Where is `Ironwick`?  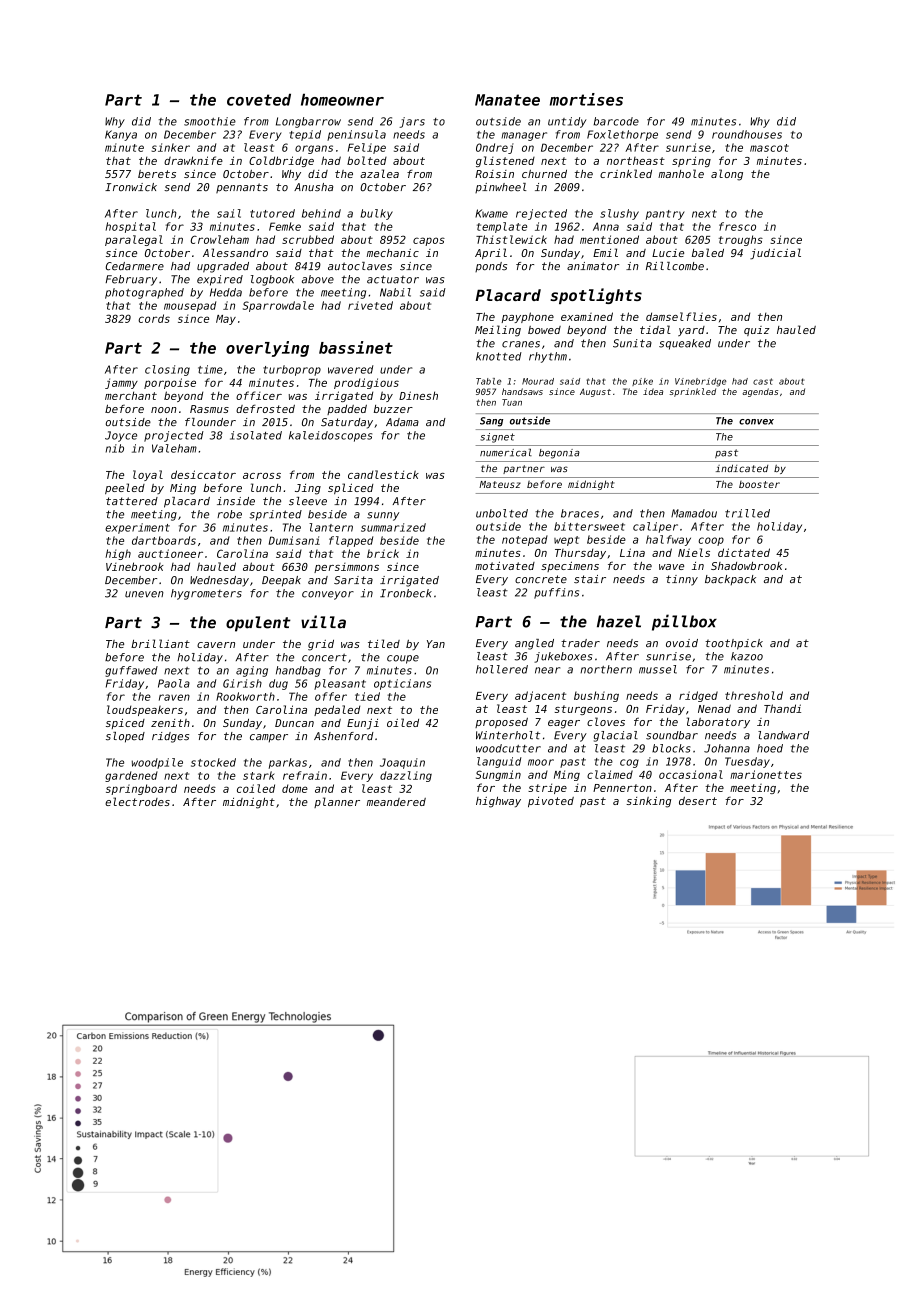
Ironwick is located at coordinates (131, 187).
